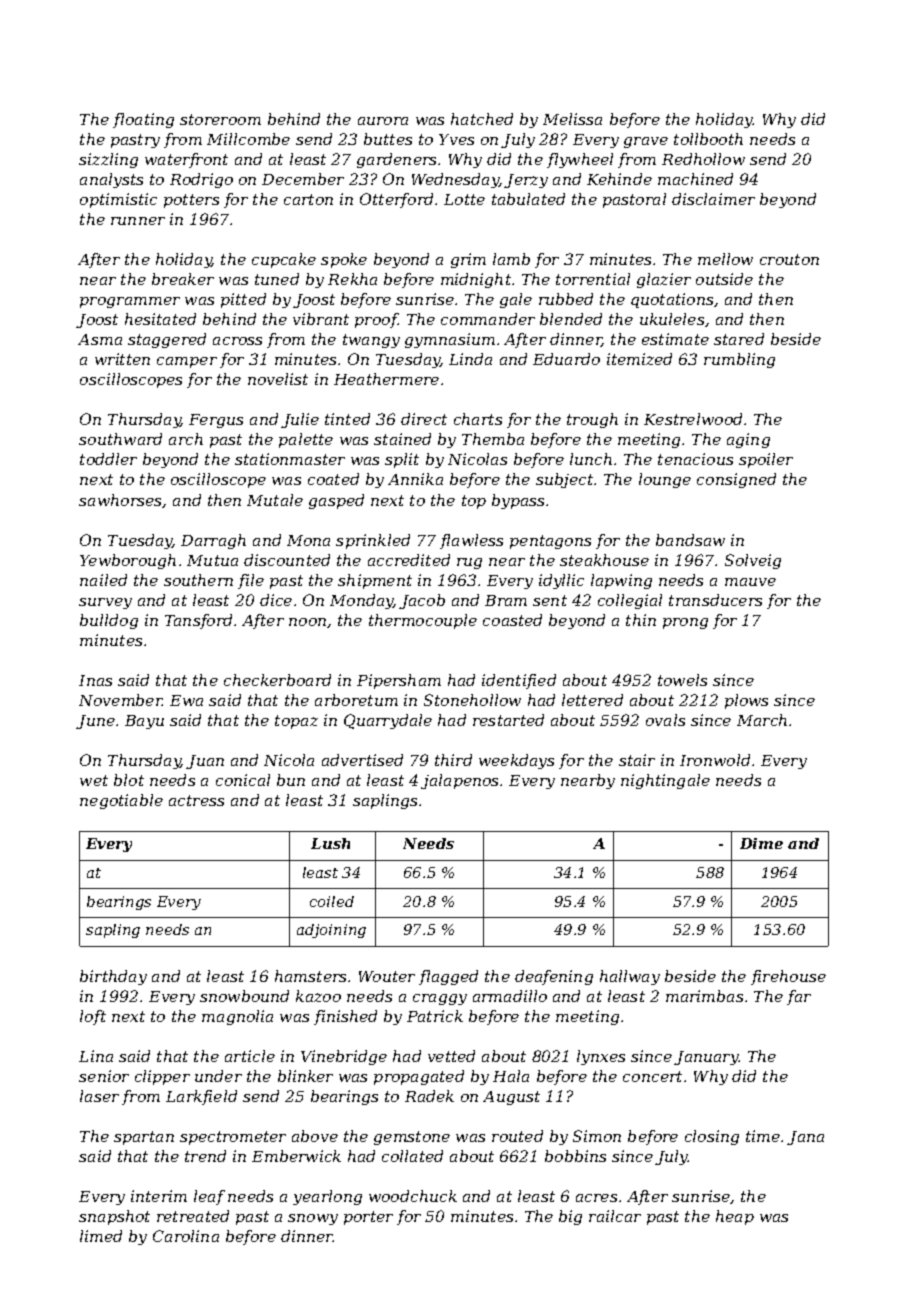  What do you see at coordinates (387, 976) in the image?
I see `Wouter` at bounding box center [387, 976].
